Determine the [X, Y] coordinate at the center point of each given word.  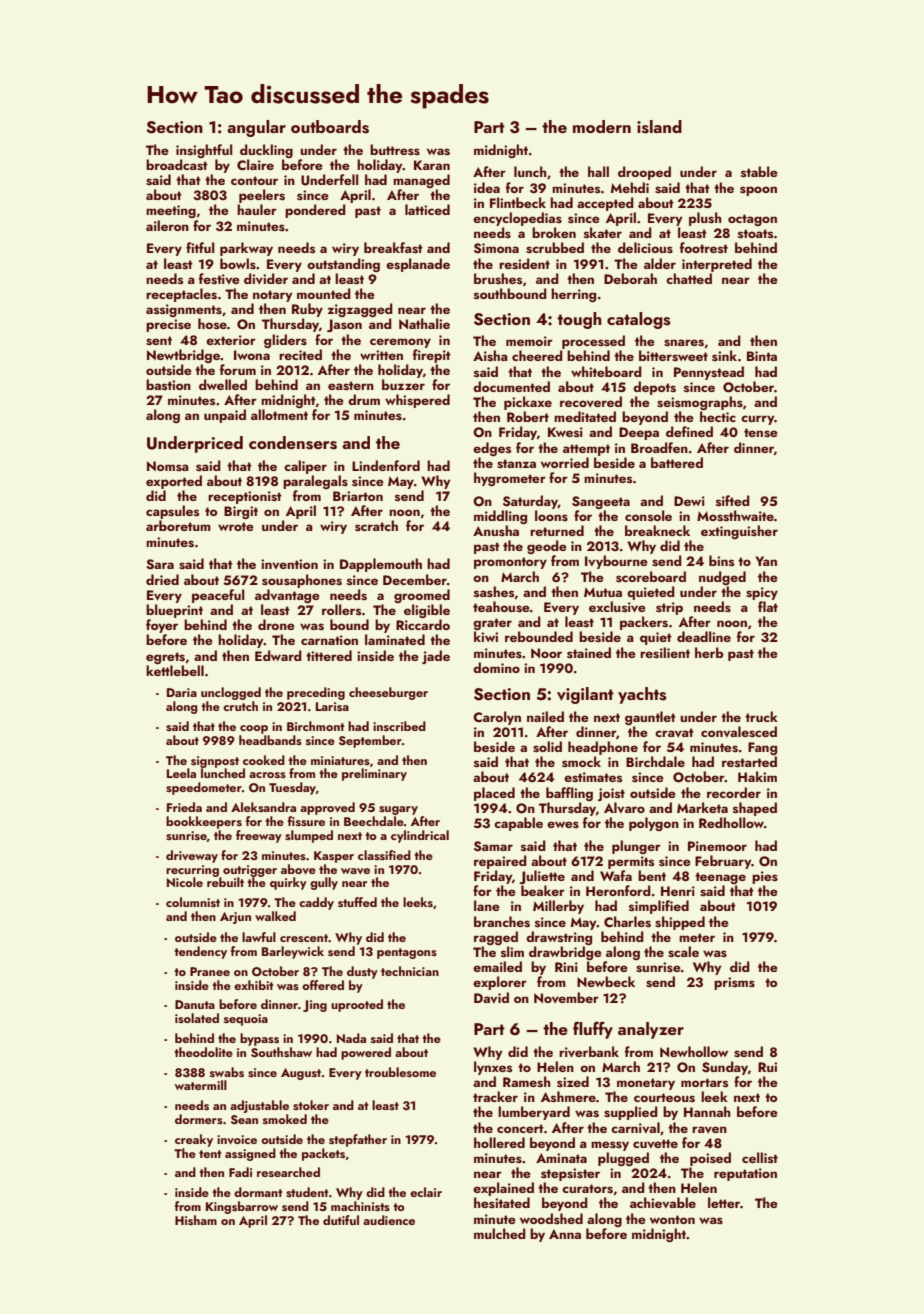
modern [602, 126]
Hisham [196, 1220]
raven [709, 1129]
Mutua [603, 592]
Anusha [496, 530]
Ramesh [527, 1081]
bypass [259, 1039]
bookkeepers [204, 822]
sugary [398, 810]
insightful [204, 151]
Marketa [702, 807]
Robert [528, 416]
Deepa [639, 433]
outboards [330, 127]
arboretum [178, 525]
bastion [168, 384]
